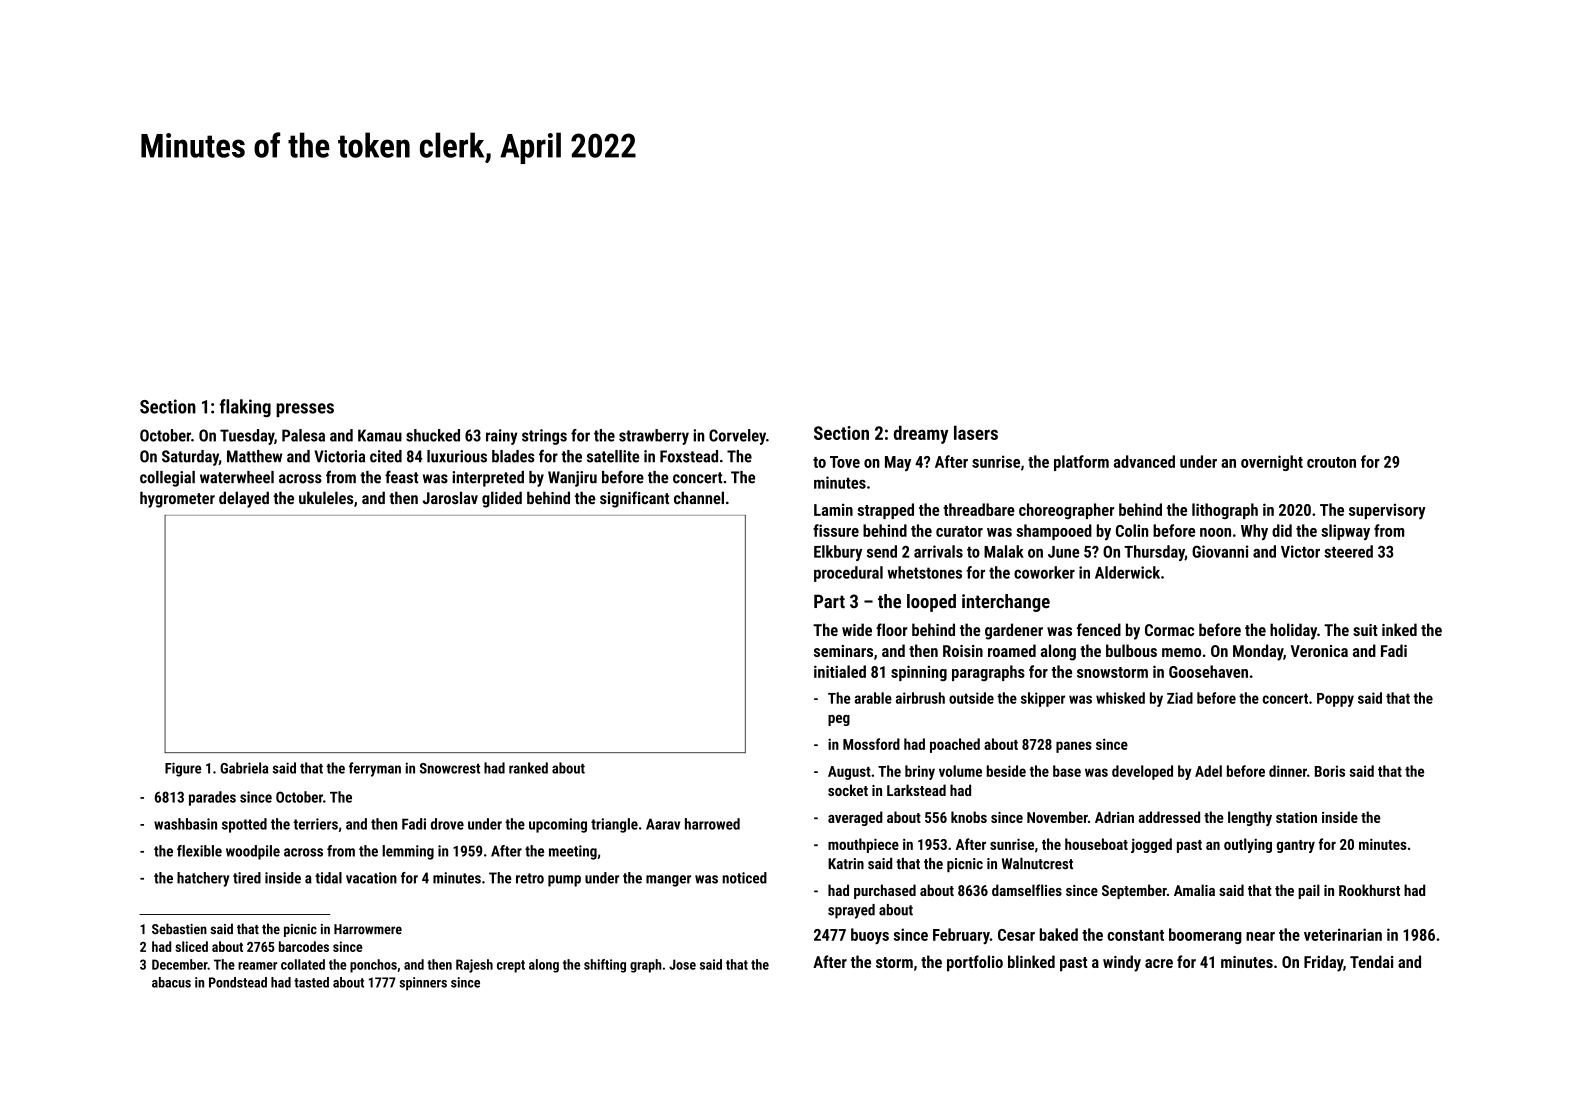 The image size is (1584, 1120). I want to click on spinners, so click(423, 984).
